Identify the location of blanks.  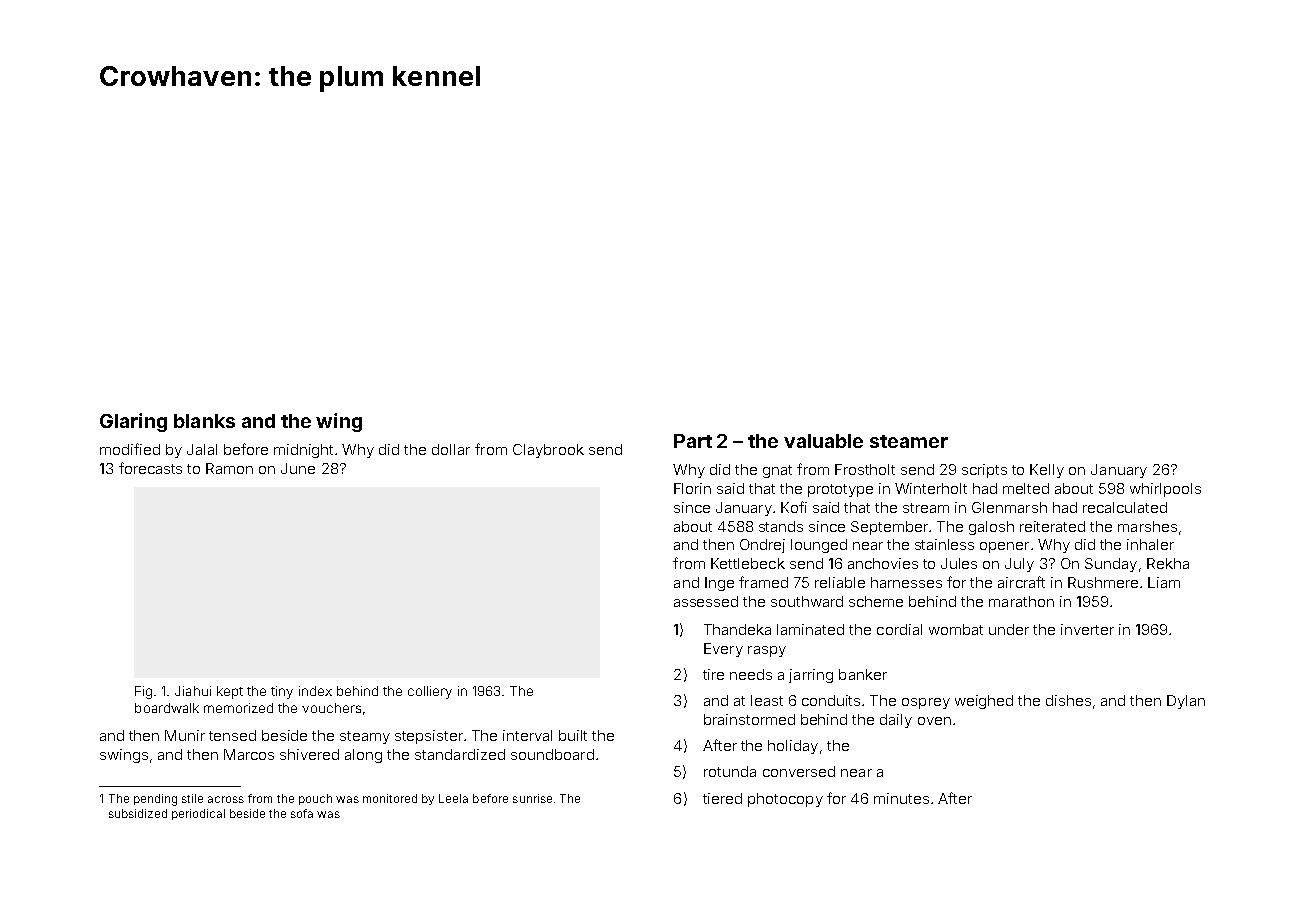
(204, 421).
